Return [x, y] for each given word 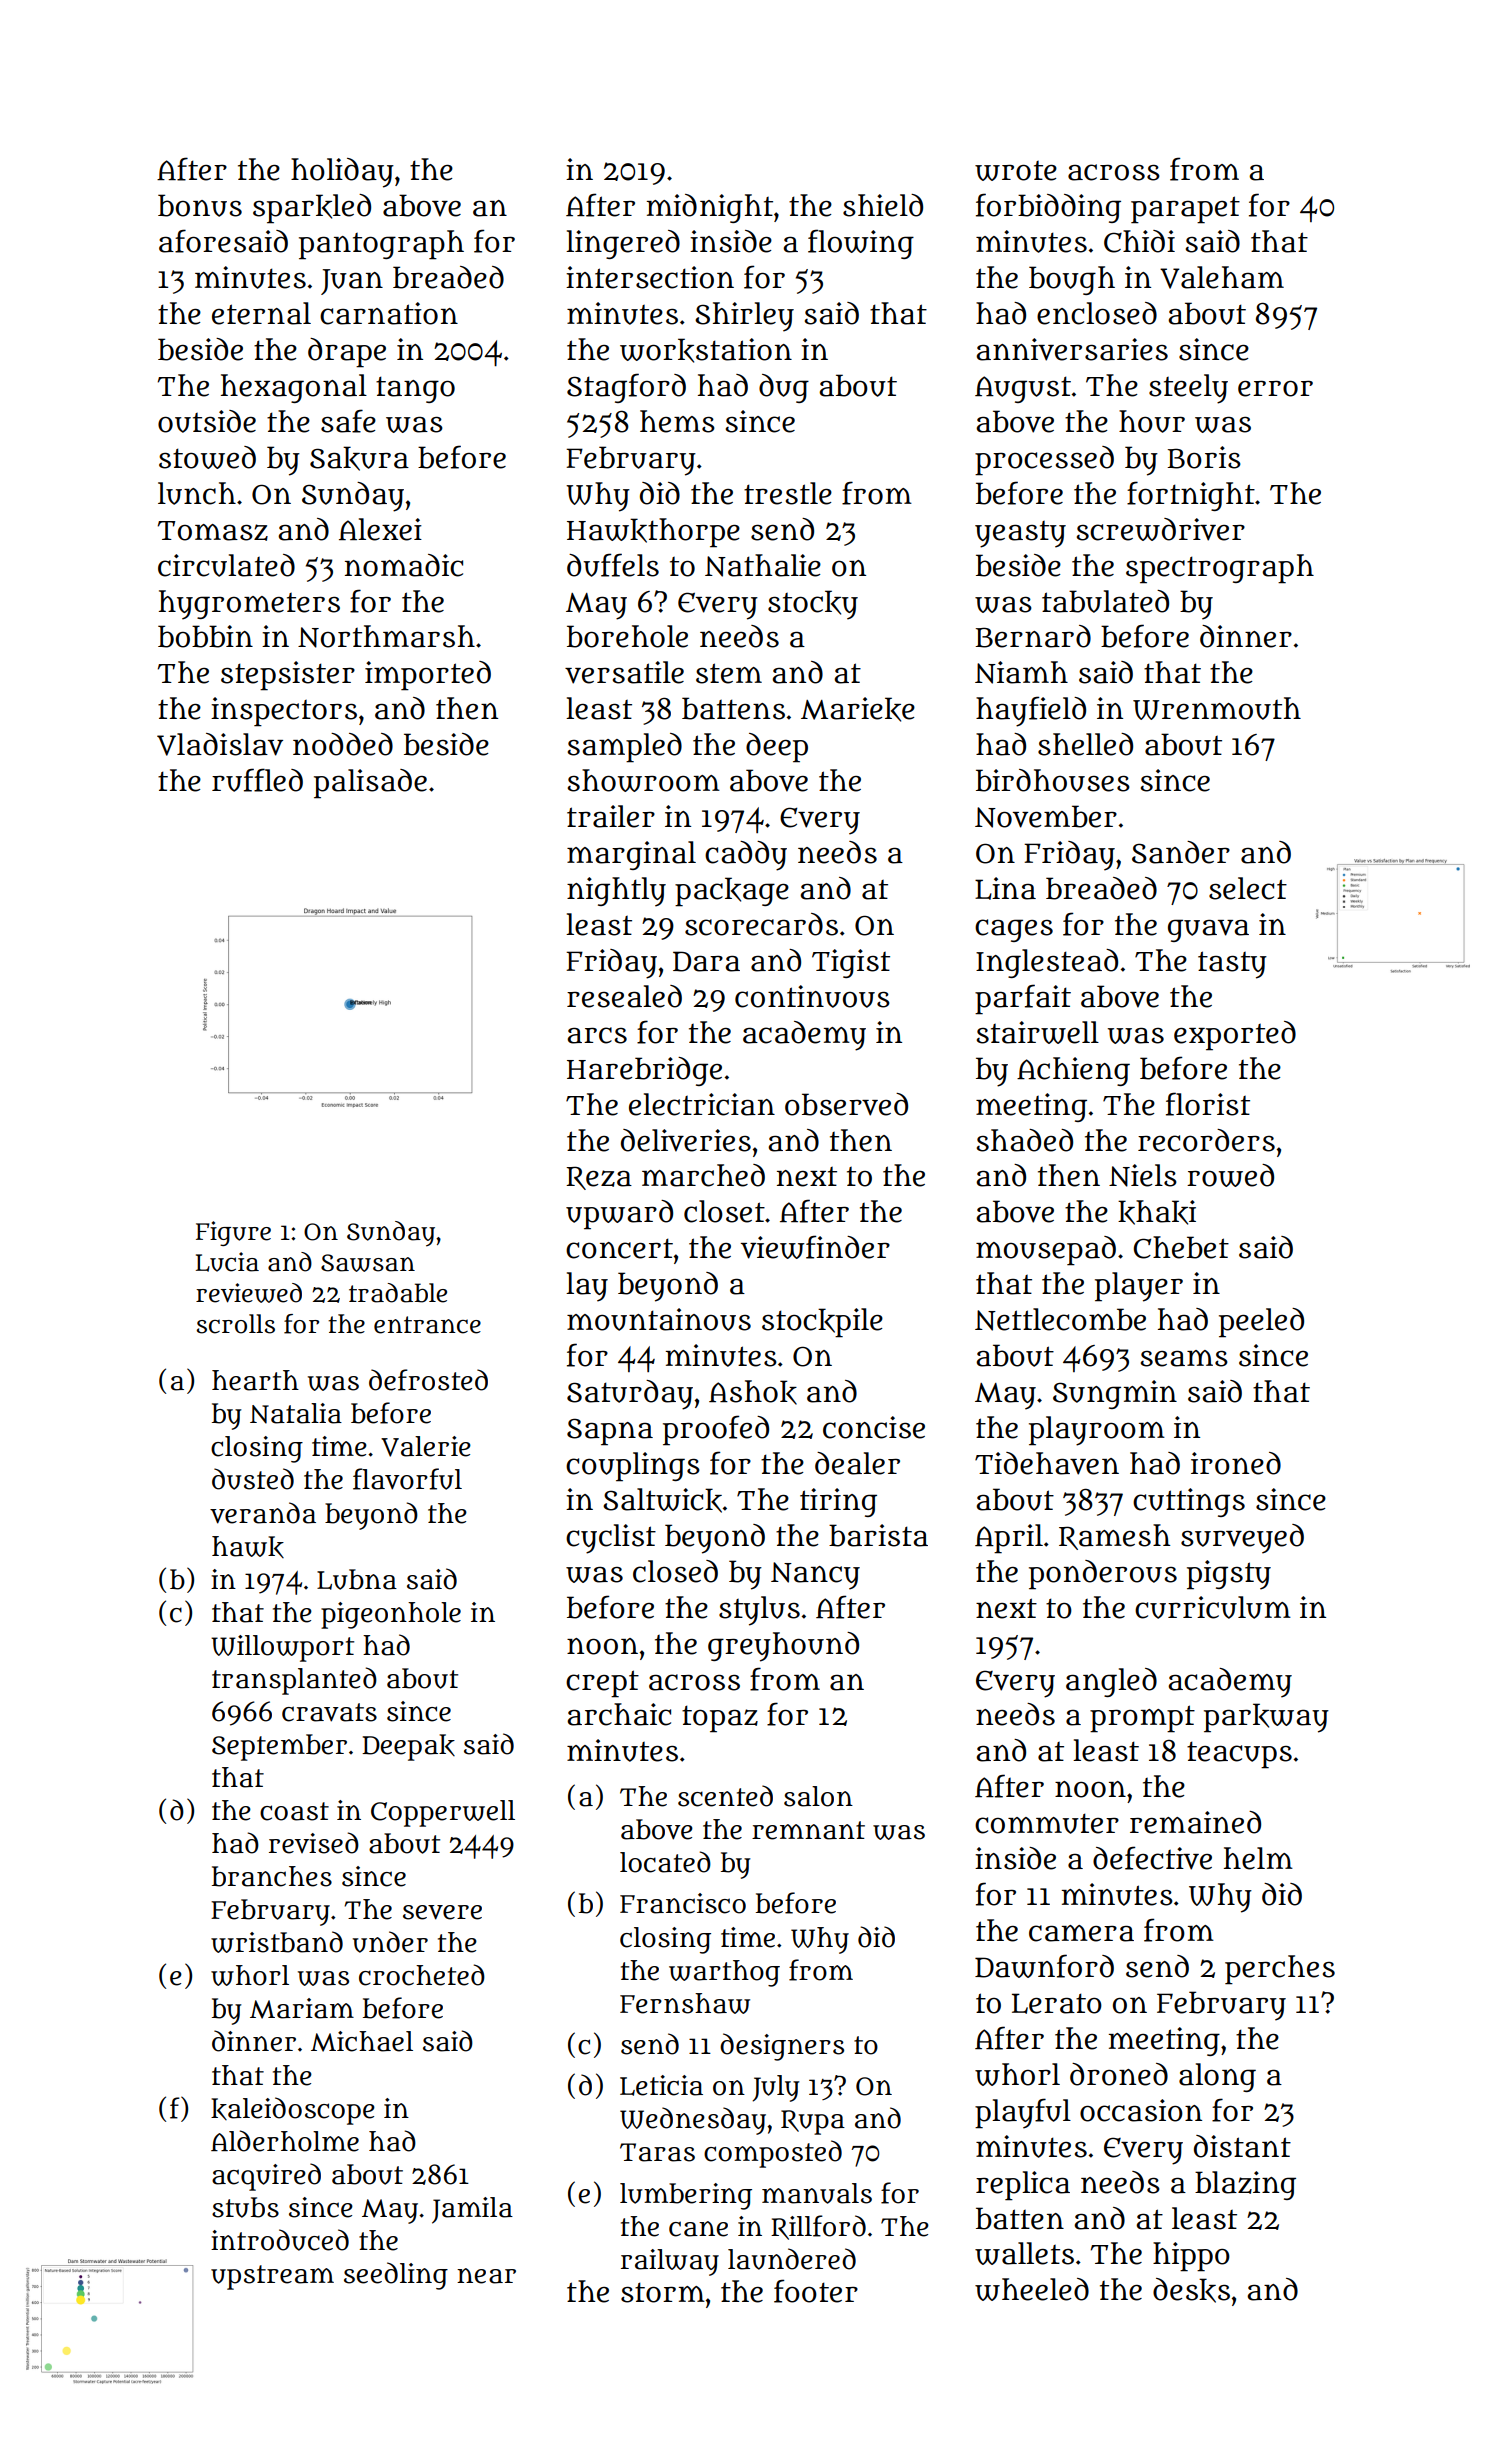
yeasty [1020, 534]
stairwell [1038, 1032]
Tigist [851, 963]
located [665, 1862]
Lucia [227, 1262]
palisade [370, 784]
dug [784, 388]
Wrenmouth [1217, 708]
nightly [616, 892]
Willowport [282, 1648]
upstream [272, 2277]
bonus [200, 205]
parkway [1266, 1718]
